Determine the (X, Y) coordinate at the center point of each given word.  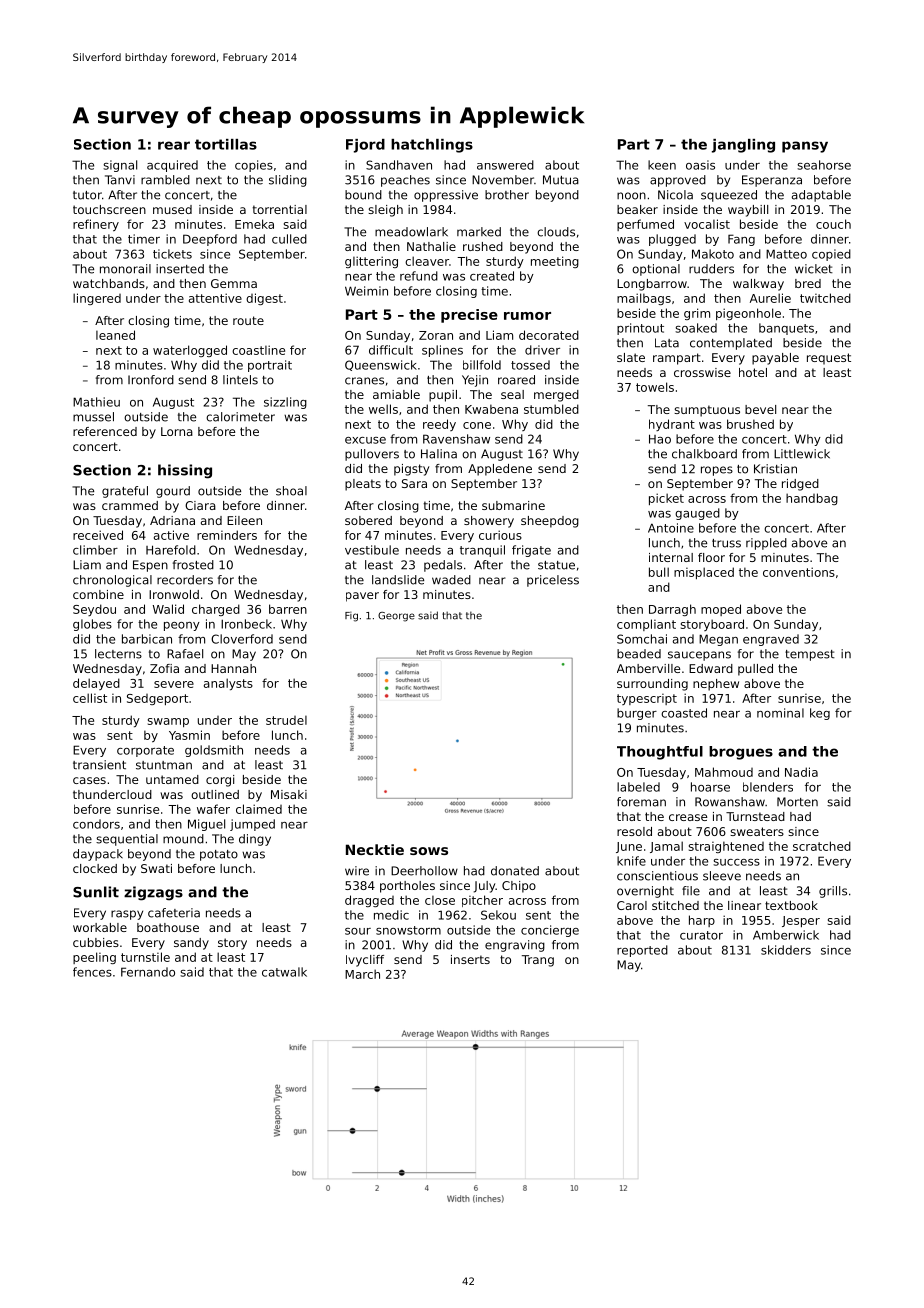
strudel (286, 720)
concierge (550, 931)
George (396, 617)
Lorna (177, 431)
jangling (743, 146)
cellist (90, 698)
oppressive (446, 196)
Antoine (671, 528)
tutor (87, 195)
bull (659, 572)
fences (92, 972)
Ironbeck (246, 624)
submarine (513, 505)
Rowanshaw (730, 802)
